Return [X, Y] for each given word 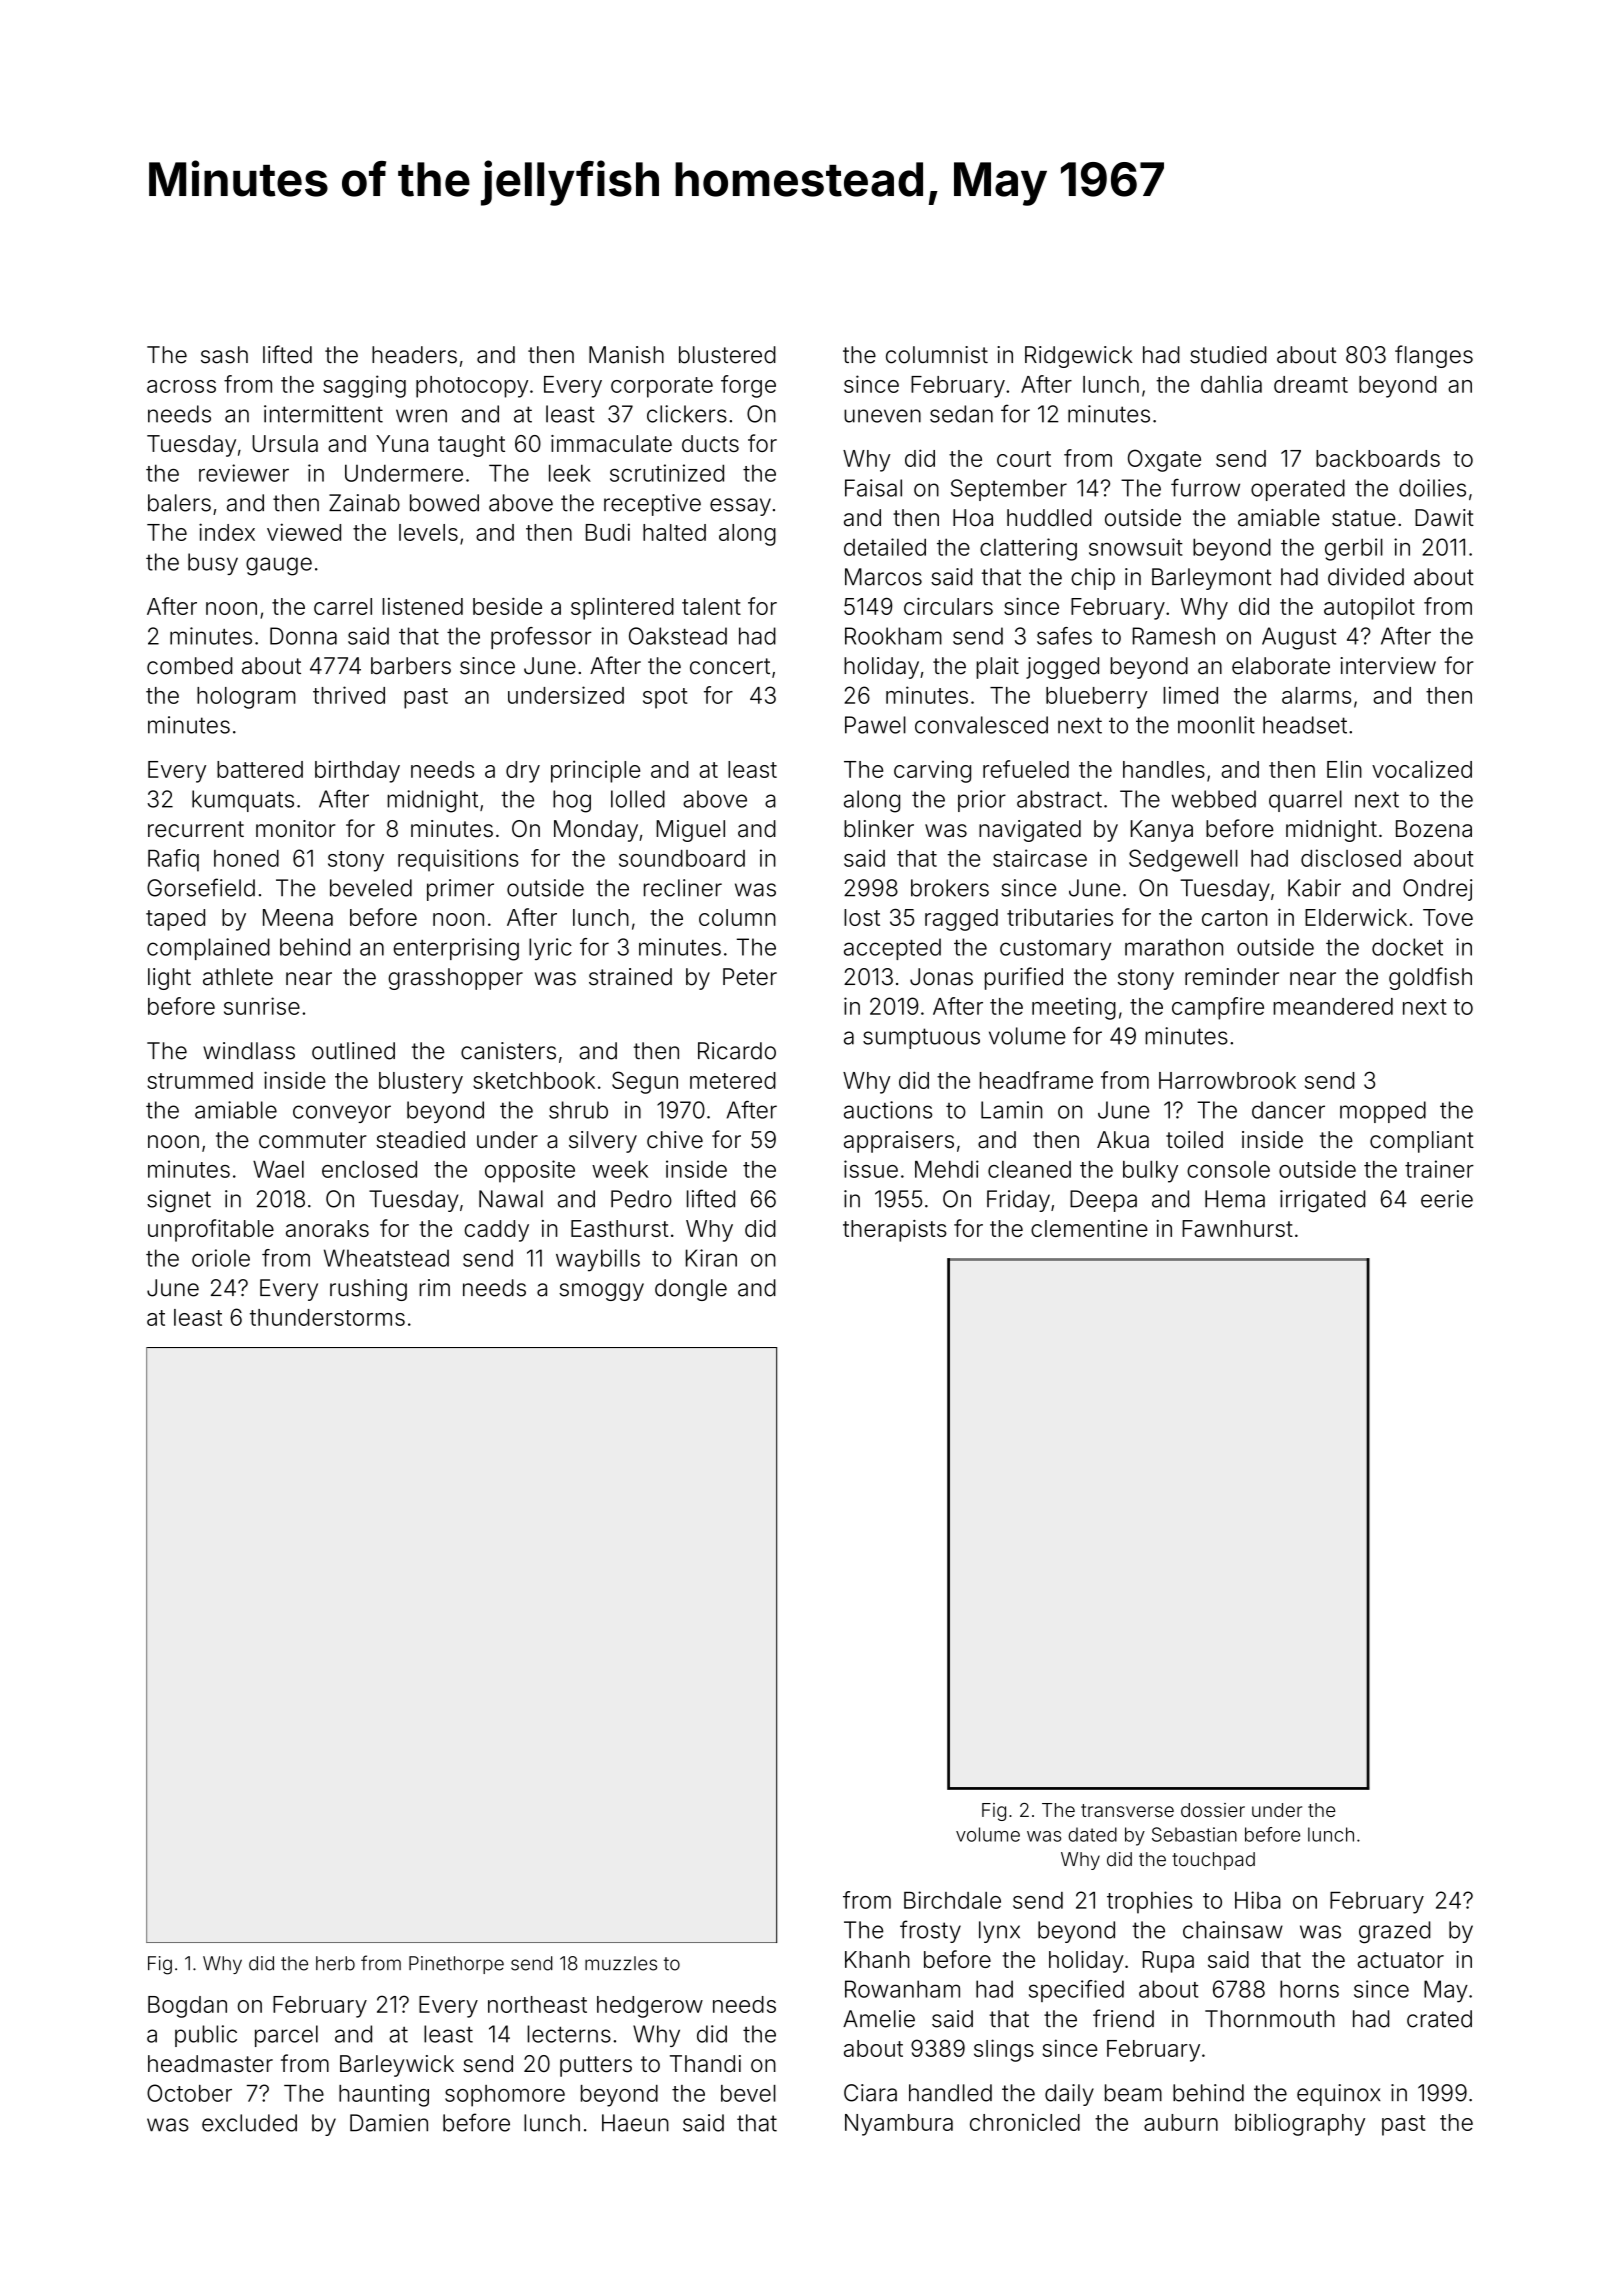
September [1009, 490]
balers [179, 503]
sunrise [262, 1006]
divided [1366, 577]
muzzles [621, 1963]
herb [335, 1963]
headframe [1036, 1080]
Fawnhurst [1237, 1228]
